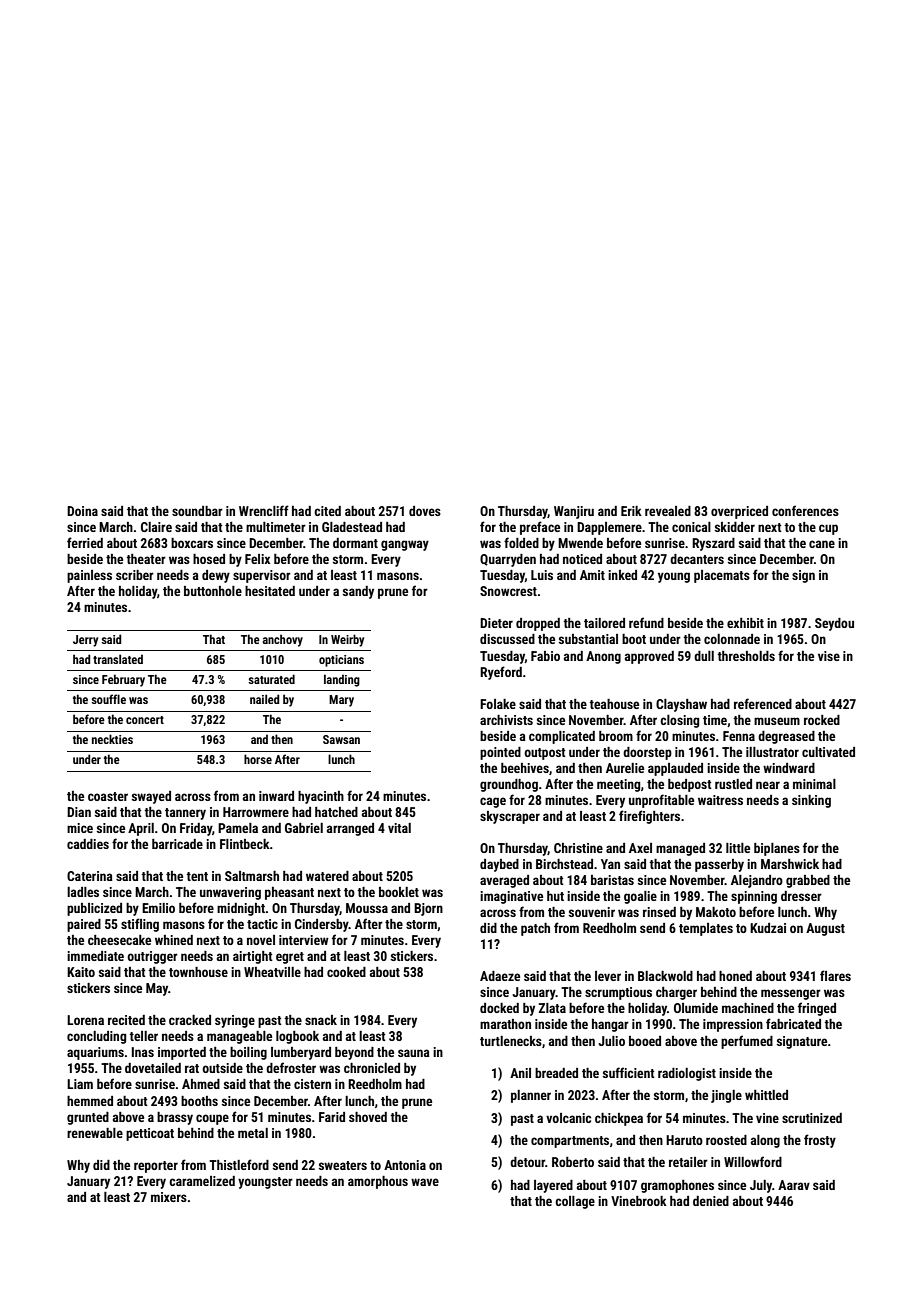 The width and height of the screenshot is (924, 1308). I want to click on Ryszard, so click(713, 544).
